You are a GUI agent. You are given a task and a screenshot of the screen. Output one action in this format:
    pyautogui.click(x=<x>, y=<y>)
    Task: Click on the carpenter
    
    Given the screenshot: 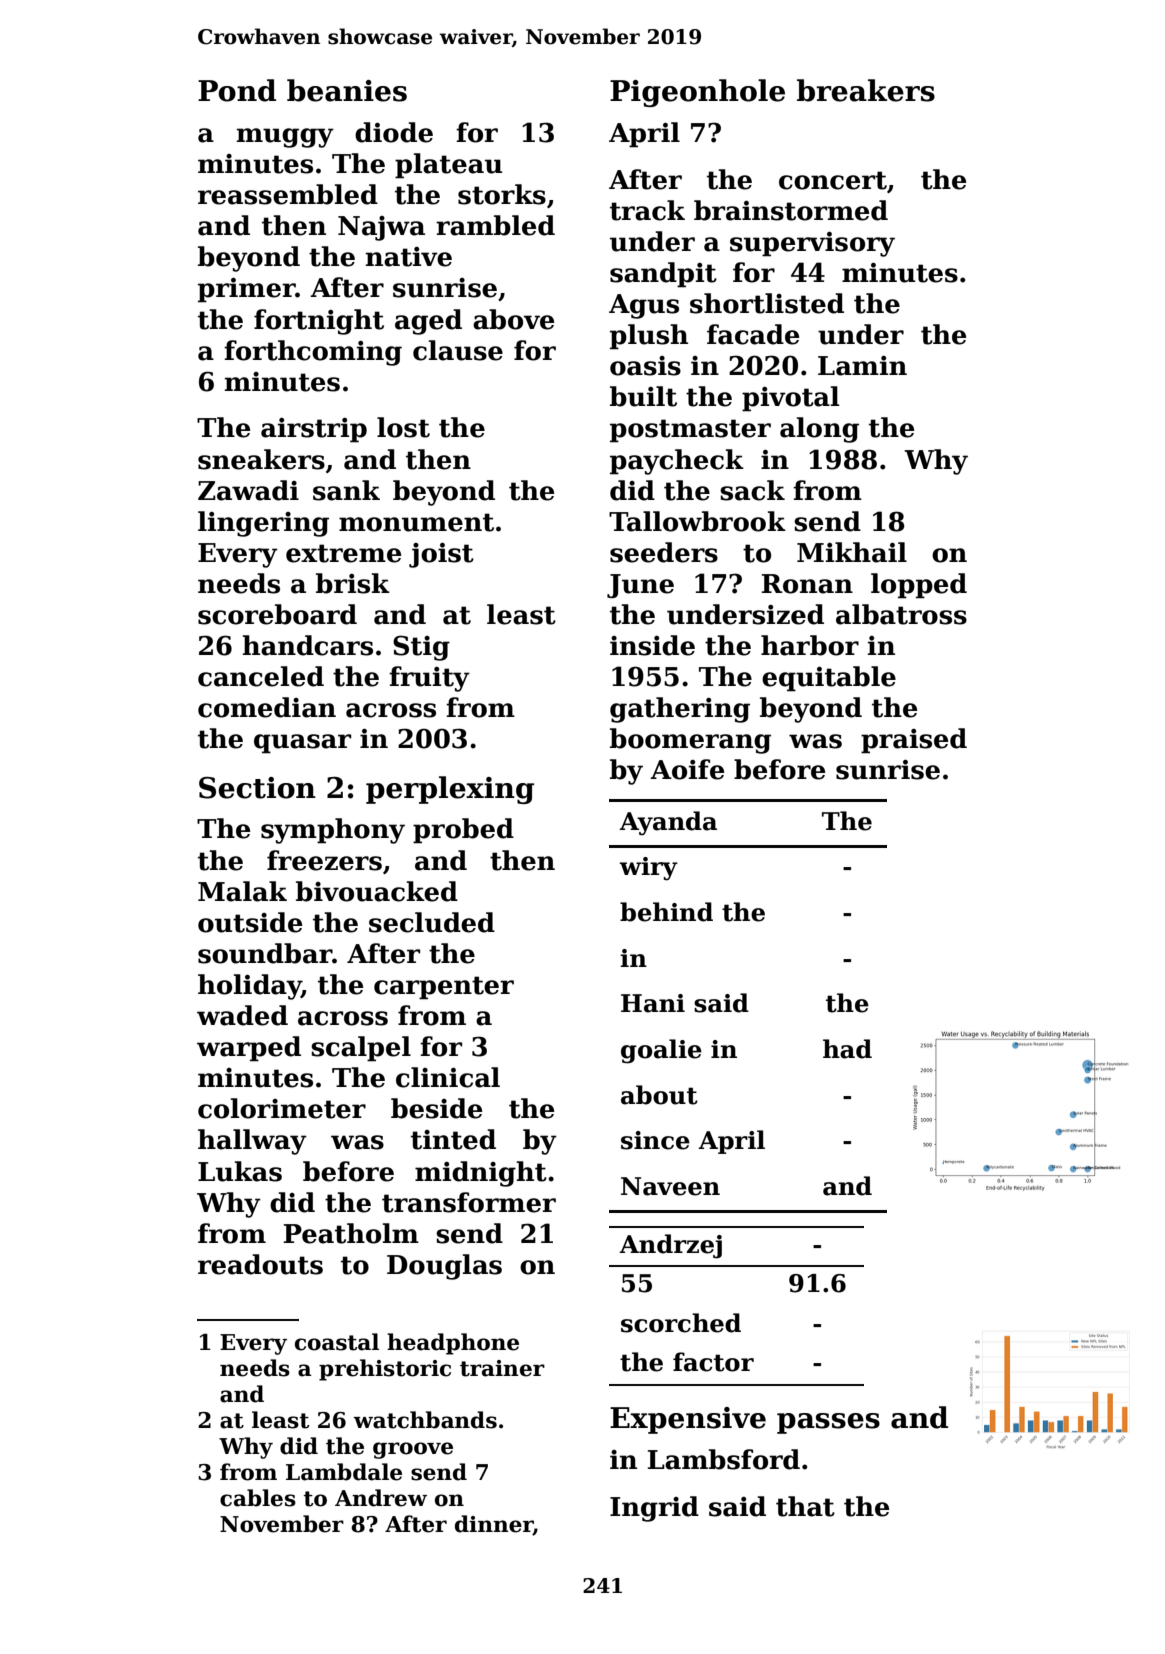 What is the action you would take?
    pyautogui.click(x=444, y=988)
